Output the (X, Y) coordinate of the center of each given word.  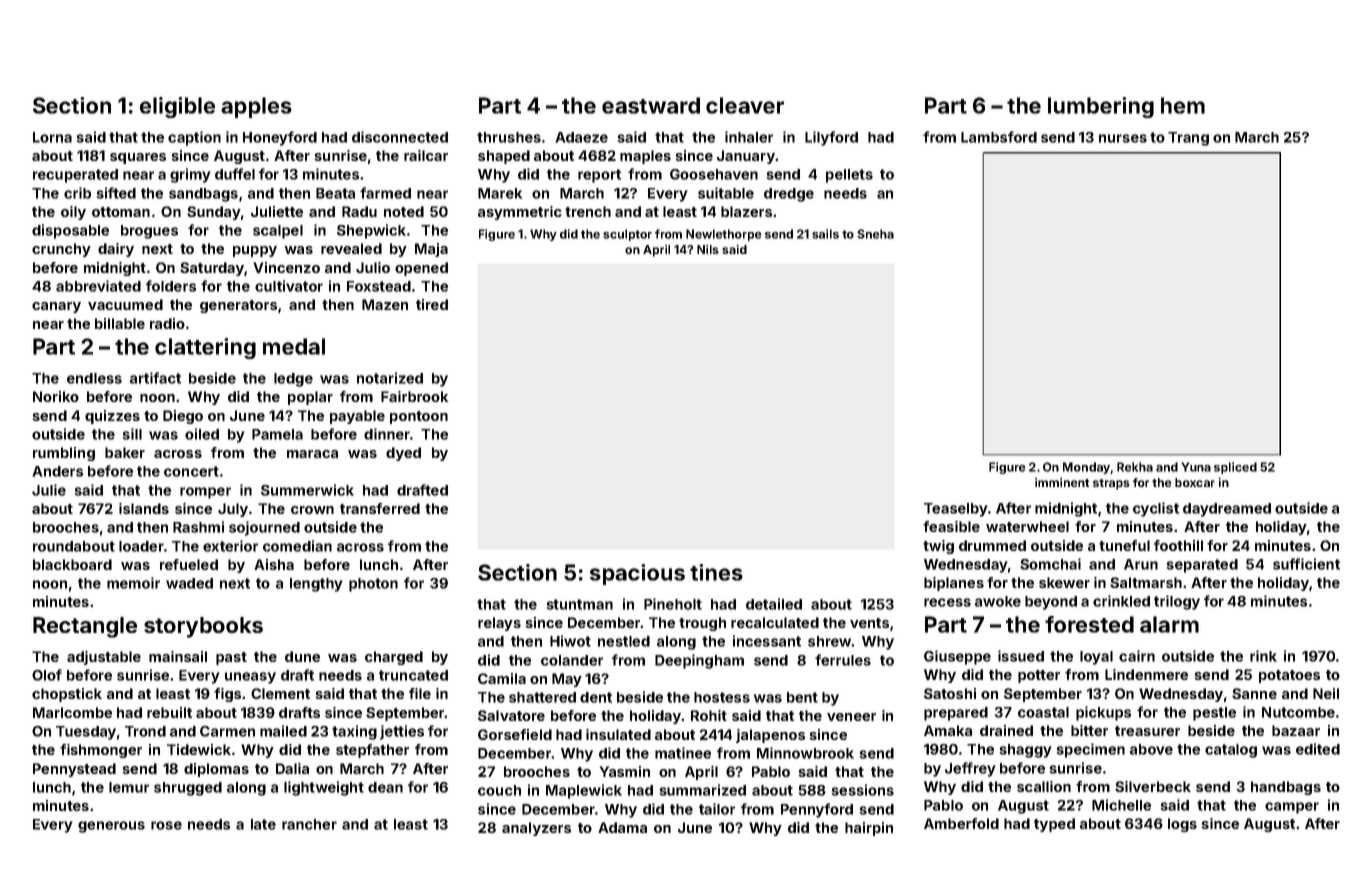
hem (1183, 105)
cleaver (745, 105)
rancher (309, 824)
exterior (230, 546)
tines (716, 572)
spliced (1235, 468)
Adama (622, 827)
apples (256, 107)
